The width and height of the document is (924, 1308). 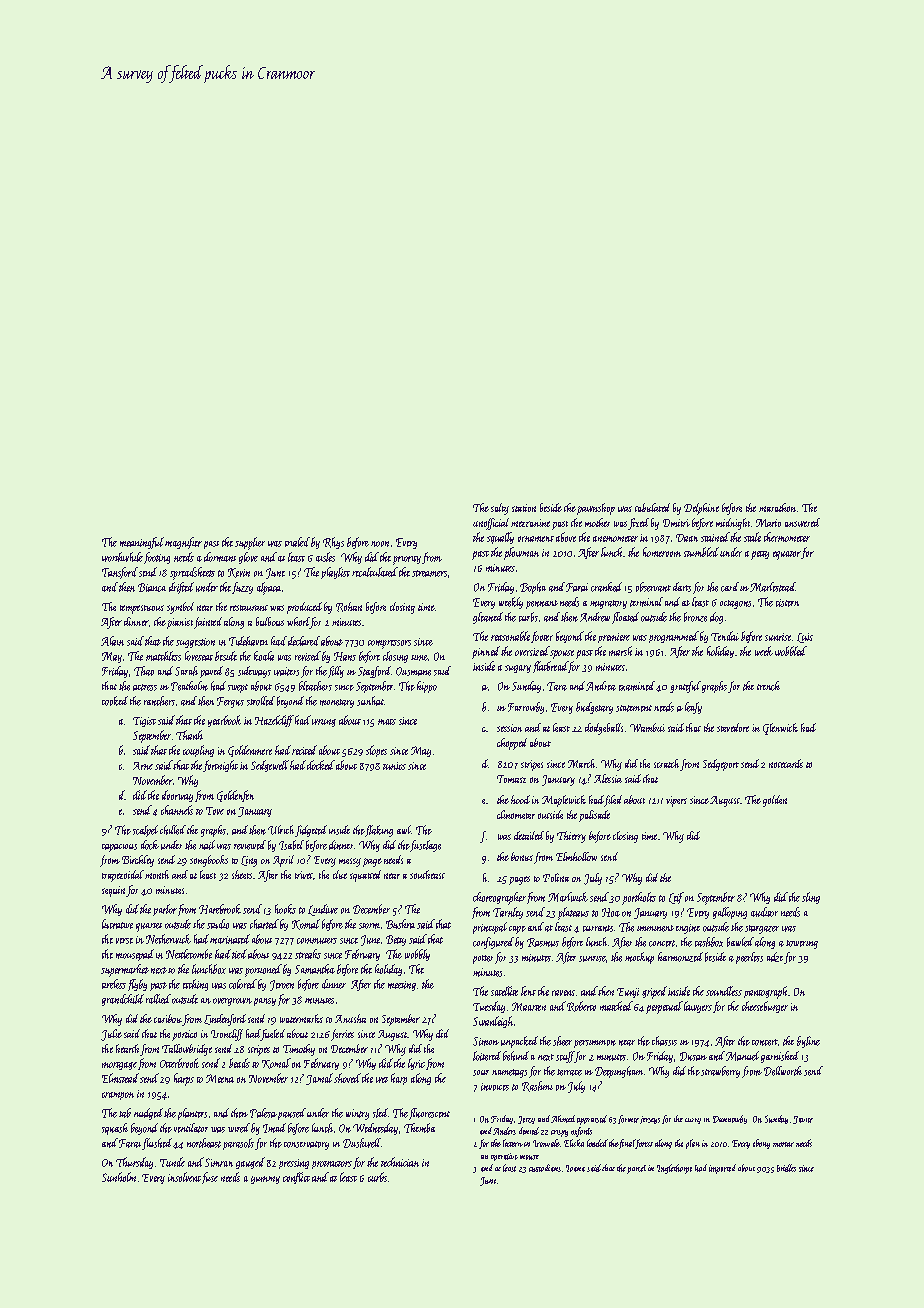 I want to click on programmed, so click(x=674, y=637).
